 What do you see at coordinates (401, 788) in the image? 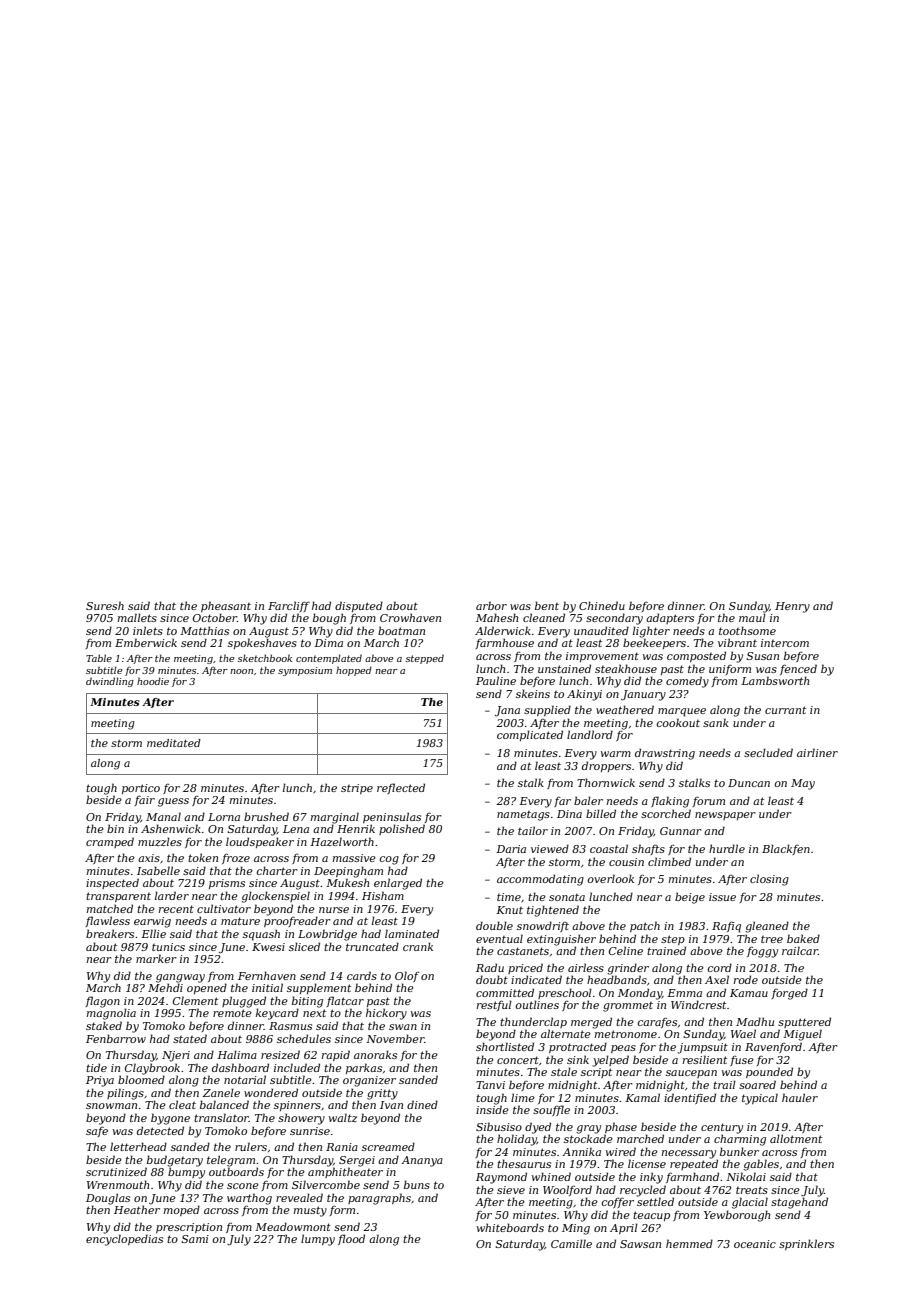
I see `reflected` at bounding box center [401, 788].
